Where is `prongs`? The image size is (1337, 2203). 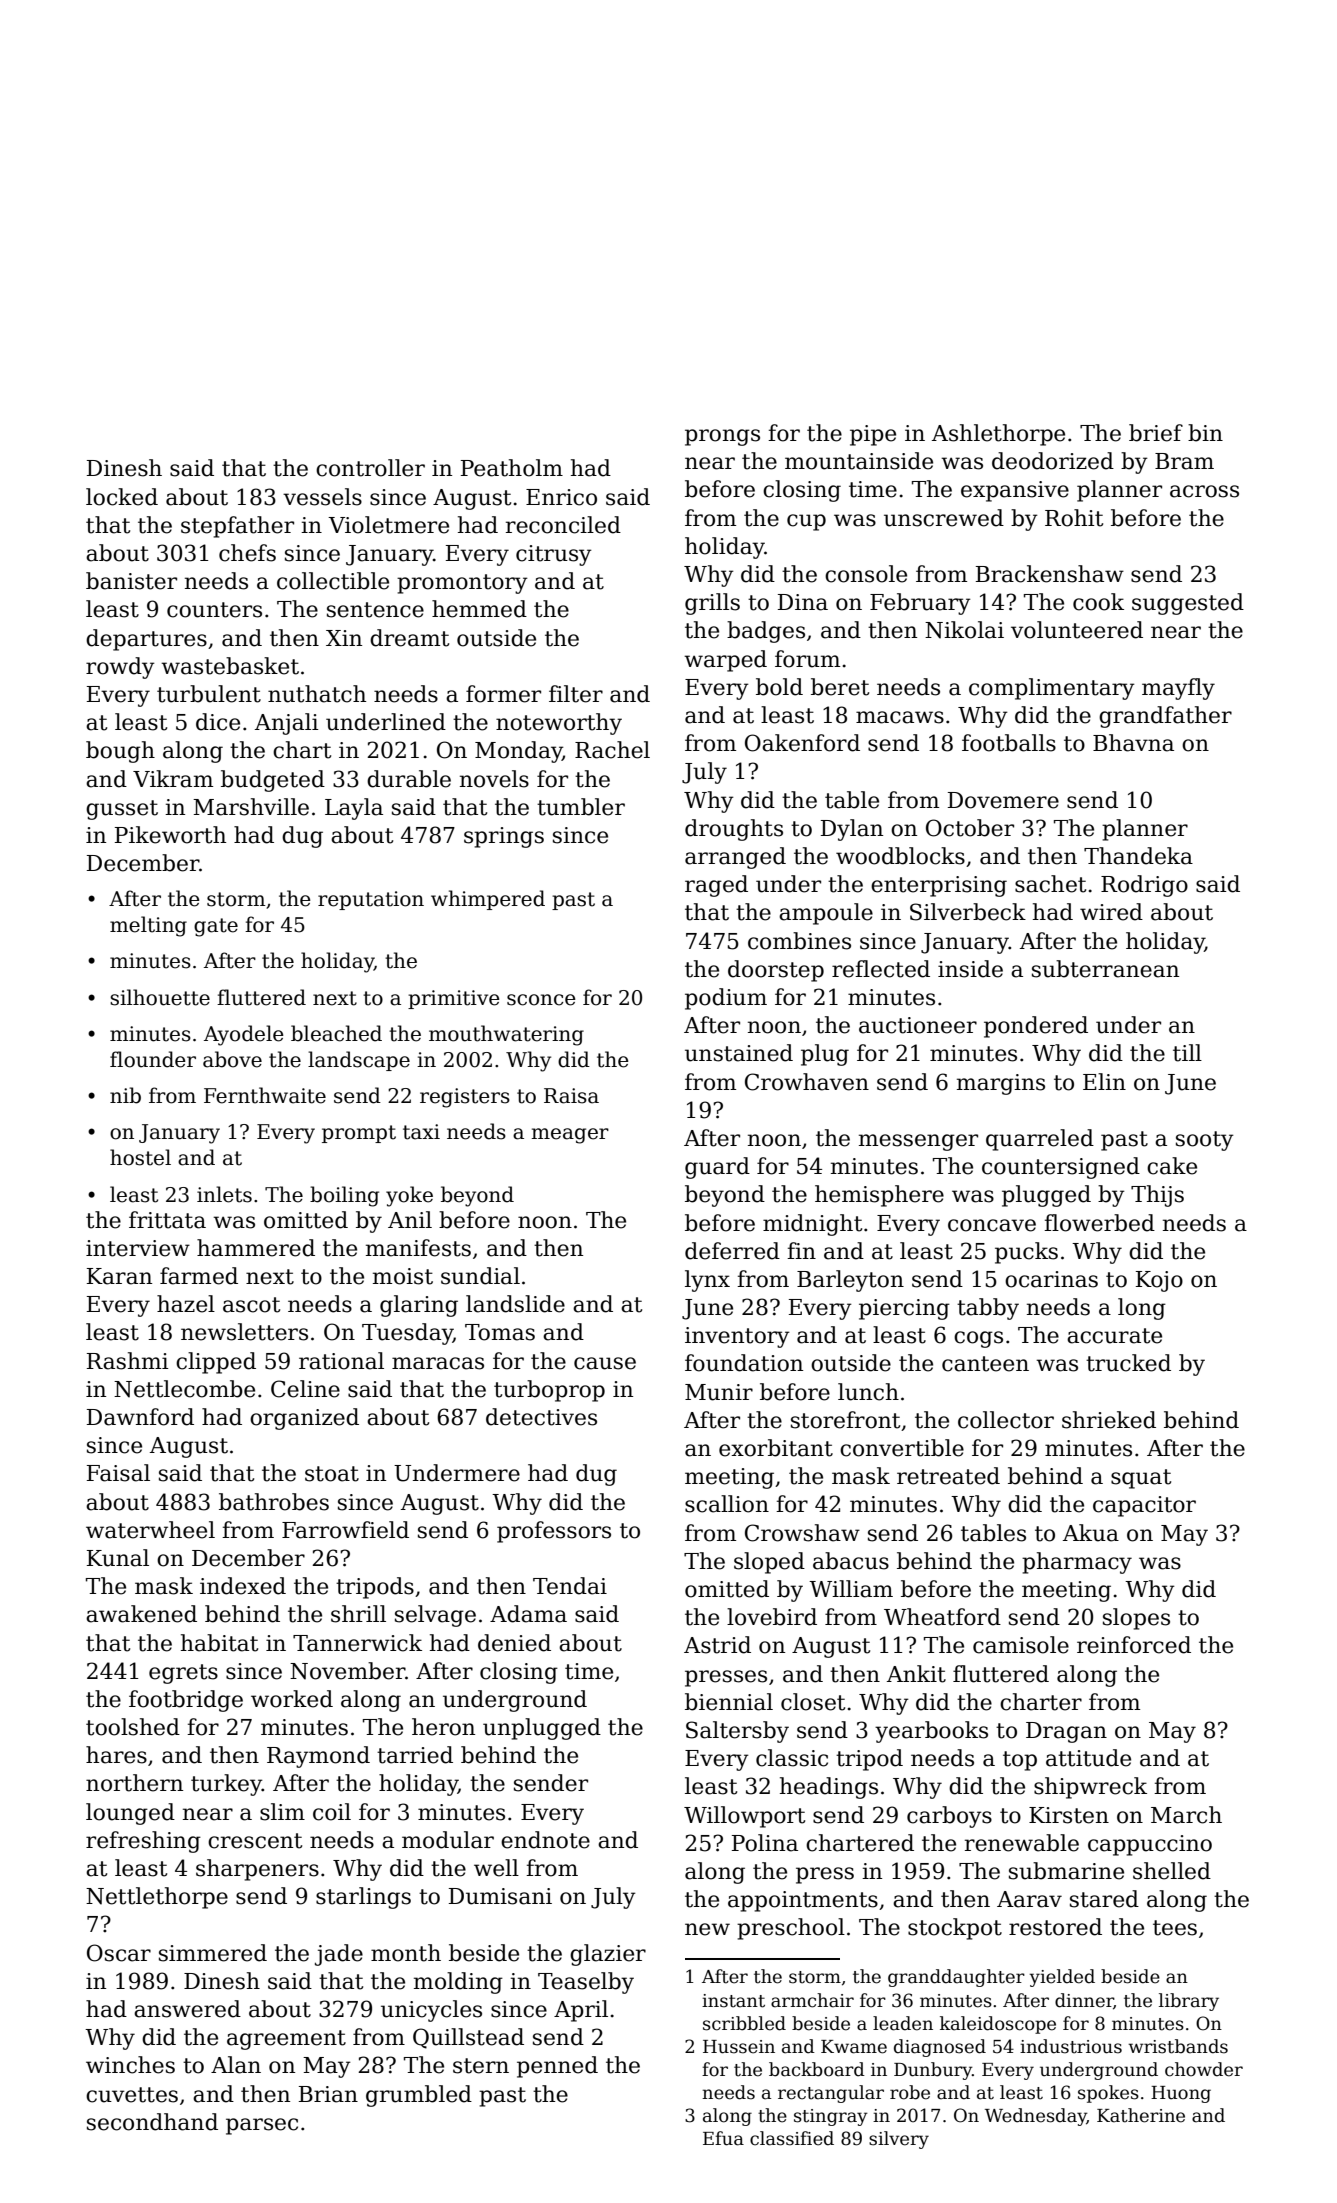 prongs is located at coordinates (722, 437).
